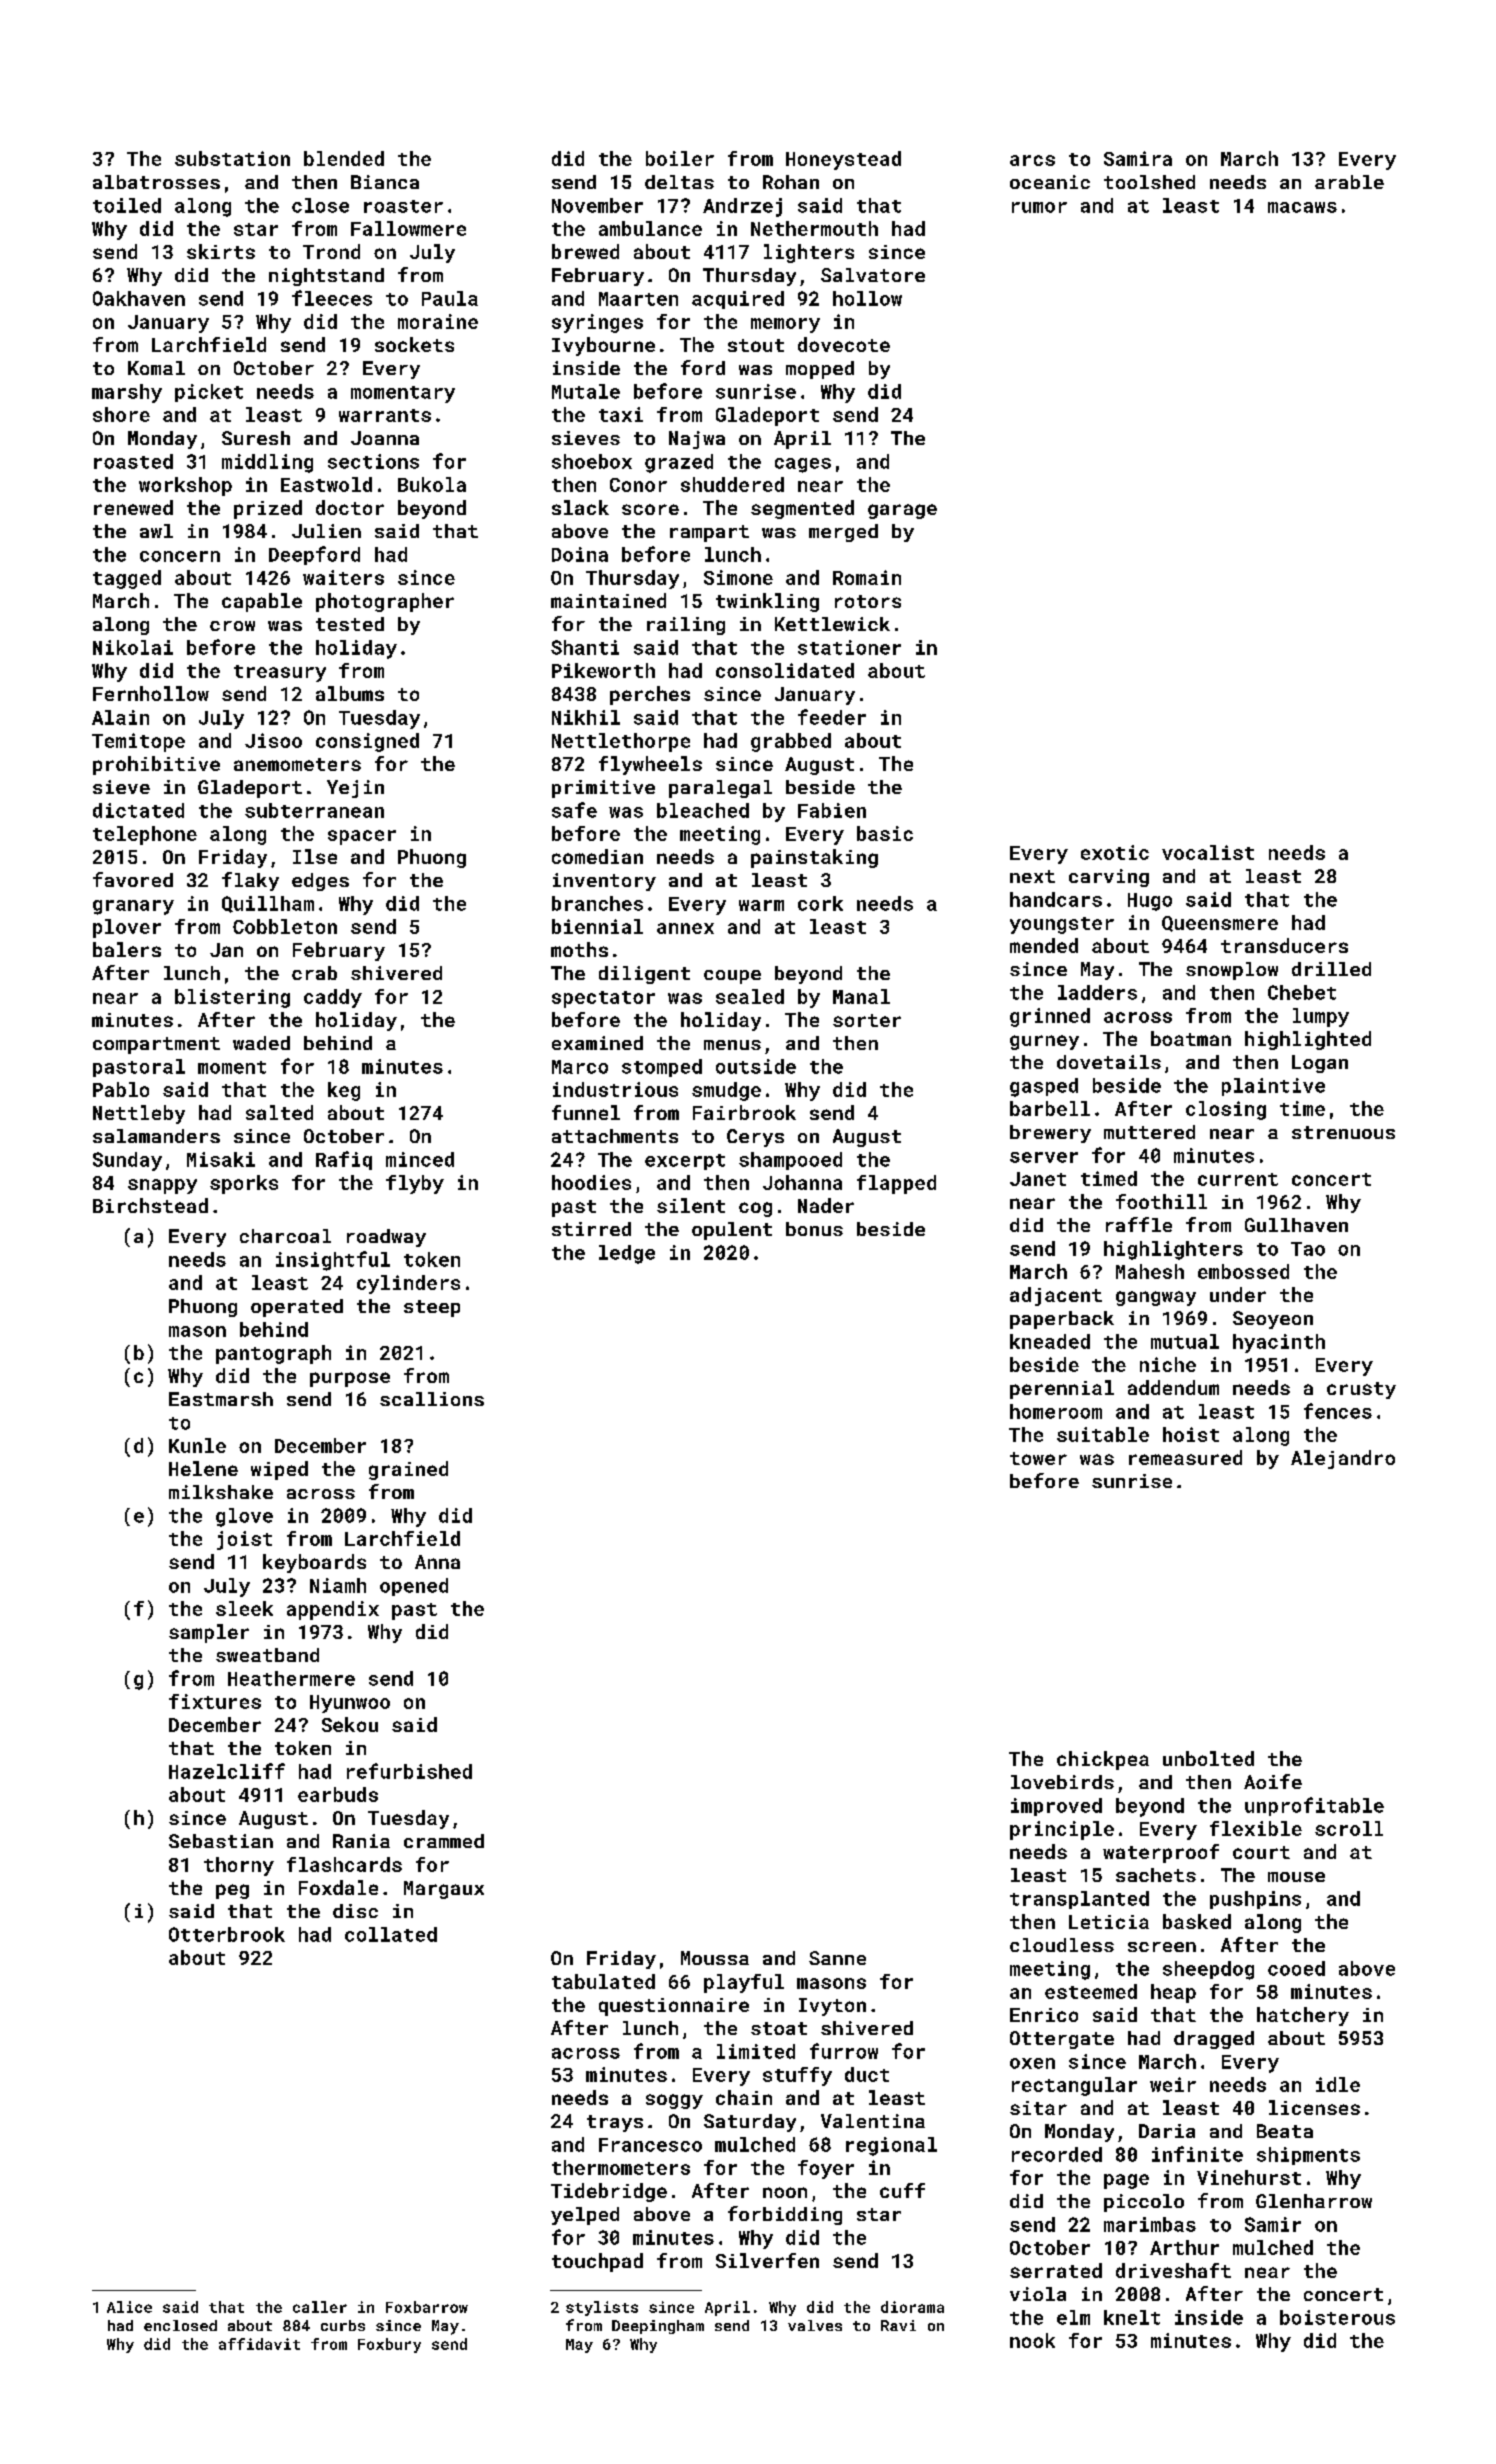 The image size is (1496, 2464). I want to click on dovecote, so click(844, 344).
